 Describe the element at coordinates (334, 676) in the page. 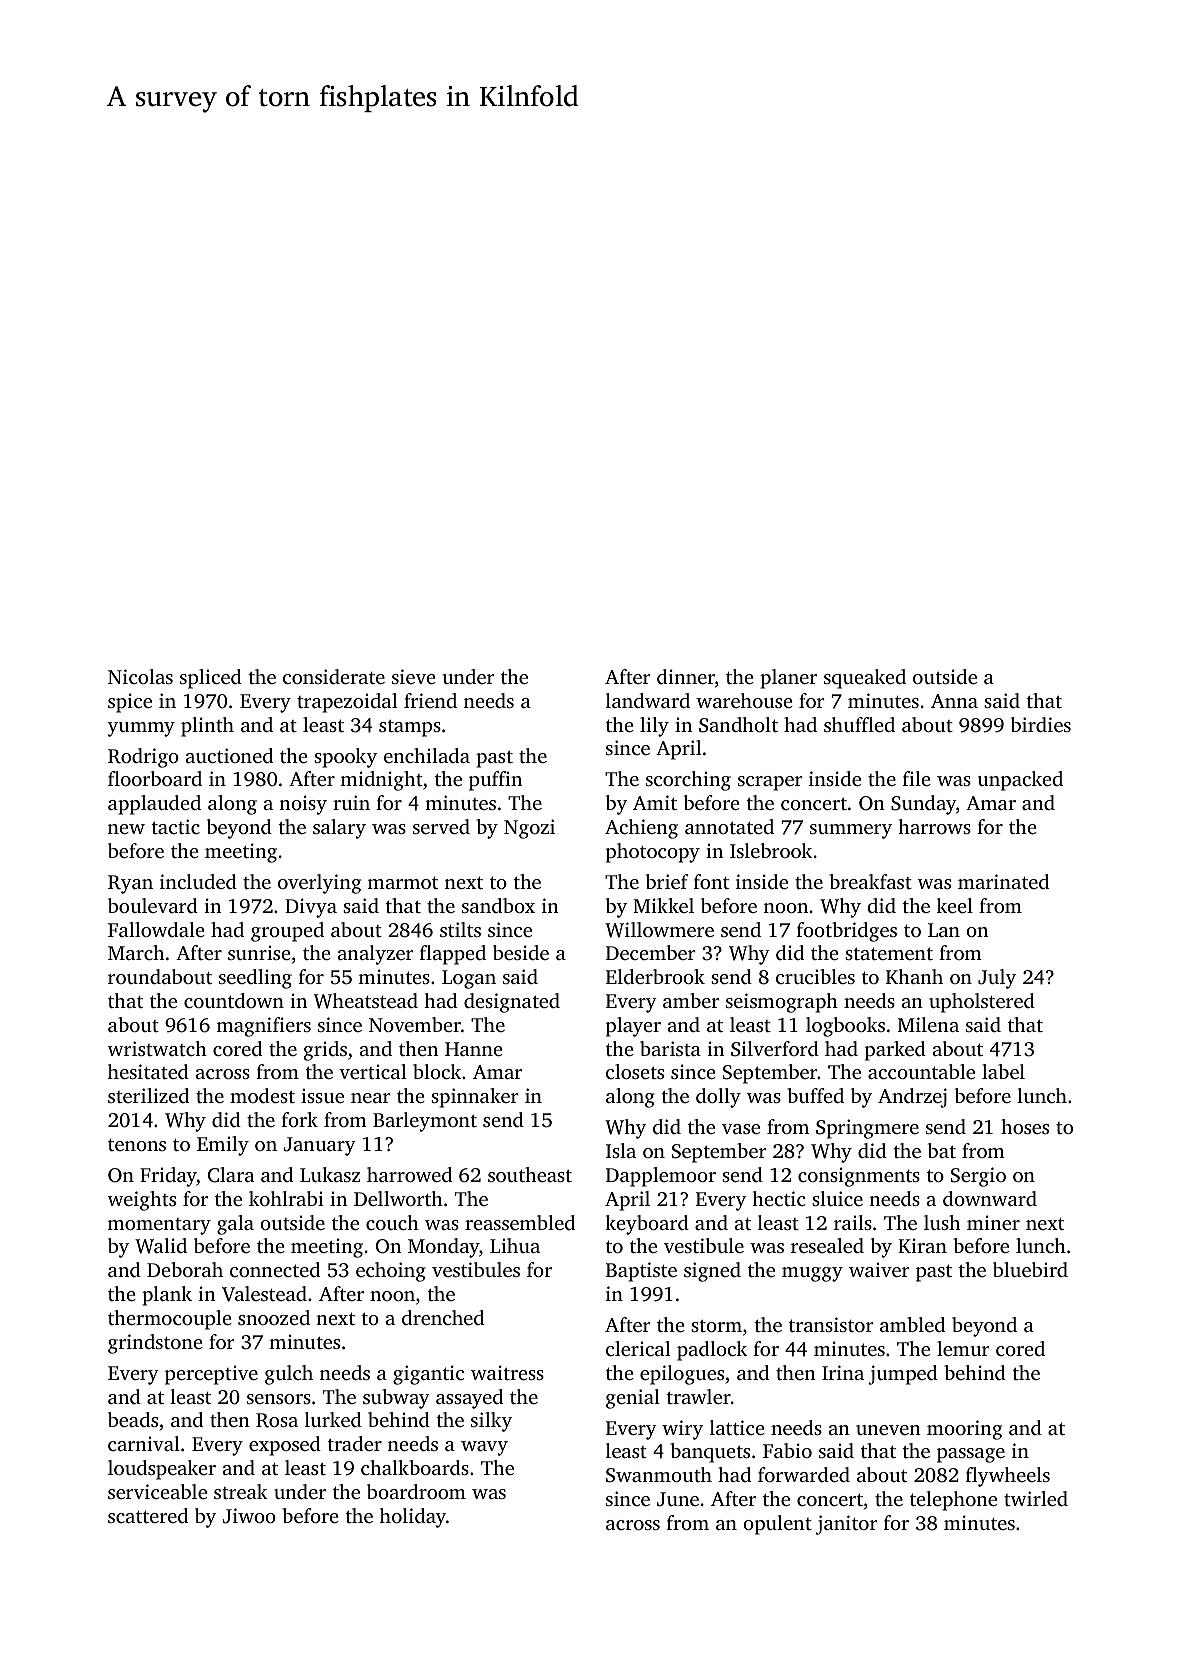

I see `considerate` at that location.
